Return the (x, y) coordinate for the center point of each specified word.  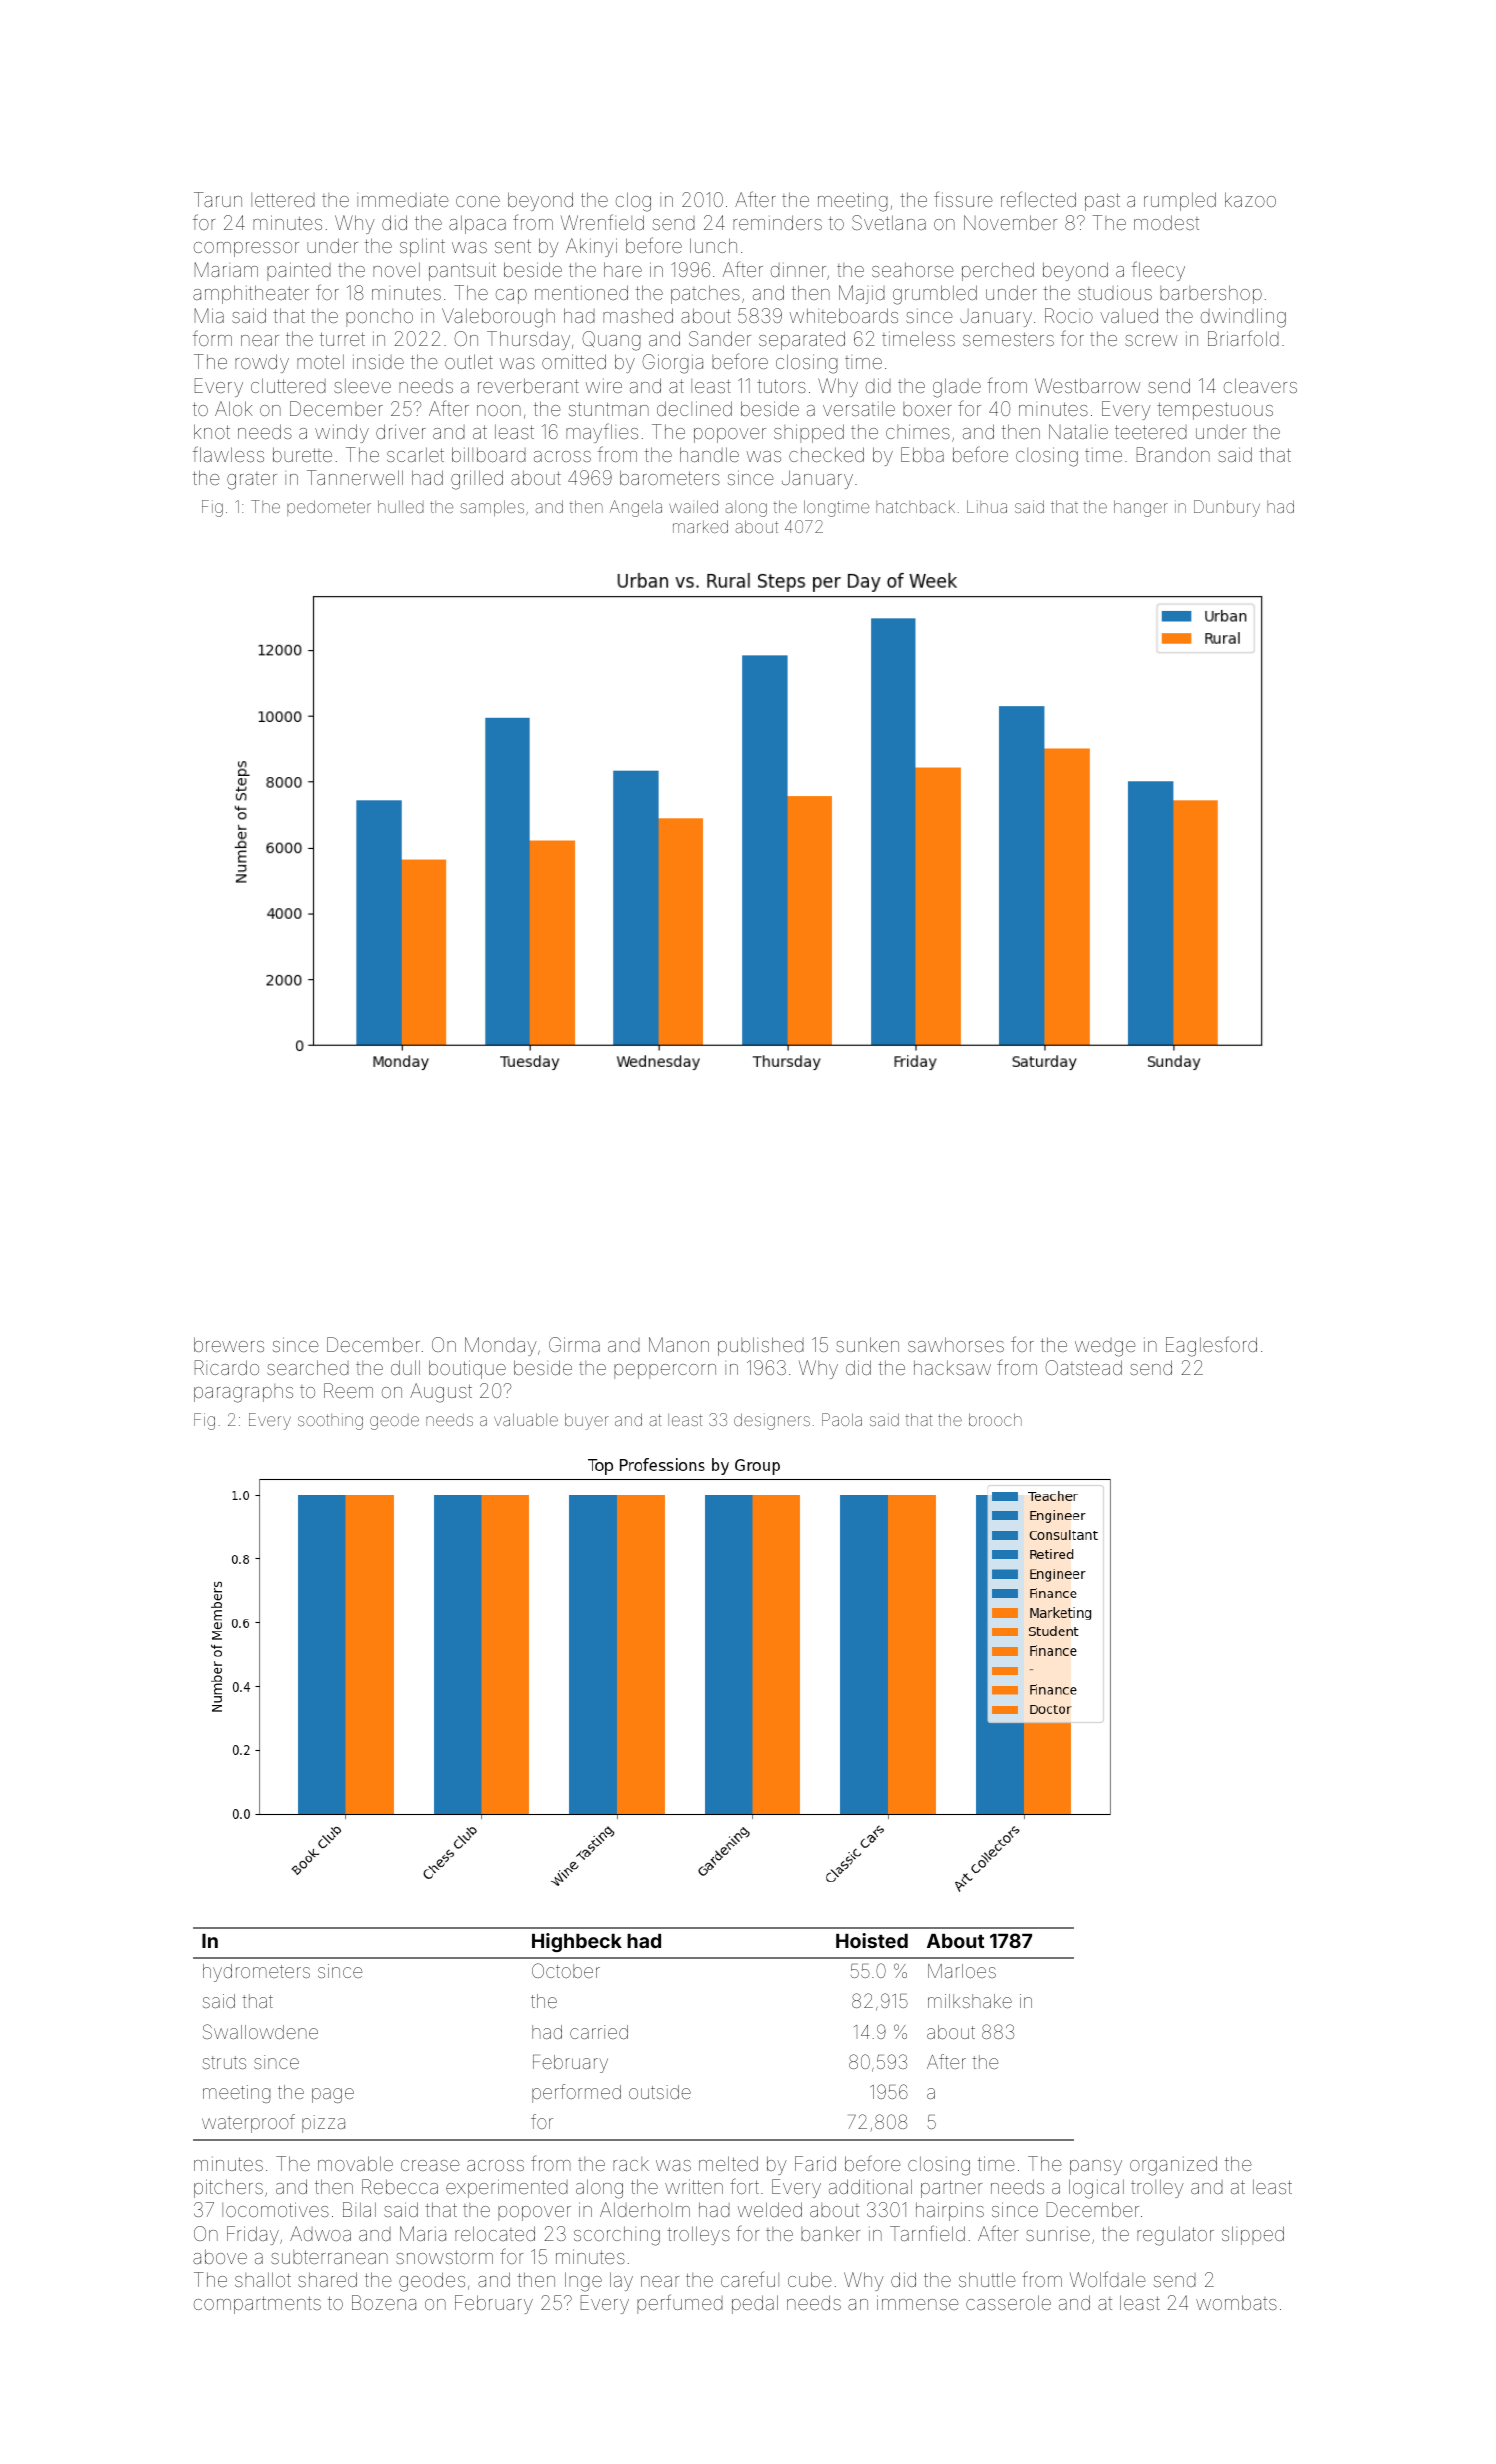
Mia (209, 315)
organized (1173, 2166)
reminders (777, 222)
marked (700, 526)
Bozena (384, 2302)
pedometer (329, 508)
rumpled (1180, 201)
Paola (842, 1419)
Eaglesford (1211, 1346)
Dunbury (1227, 508)
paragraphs (243, 1393)
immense (918, 2302)
